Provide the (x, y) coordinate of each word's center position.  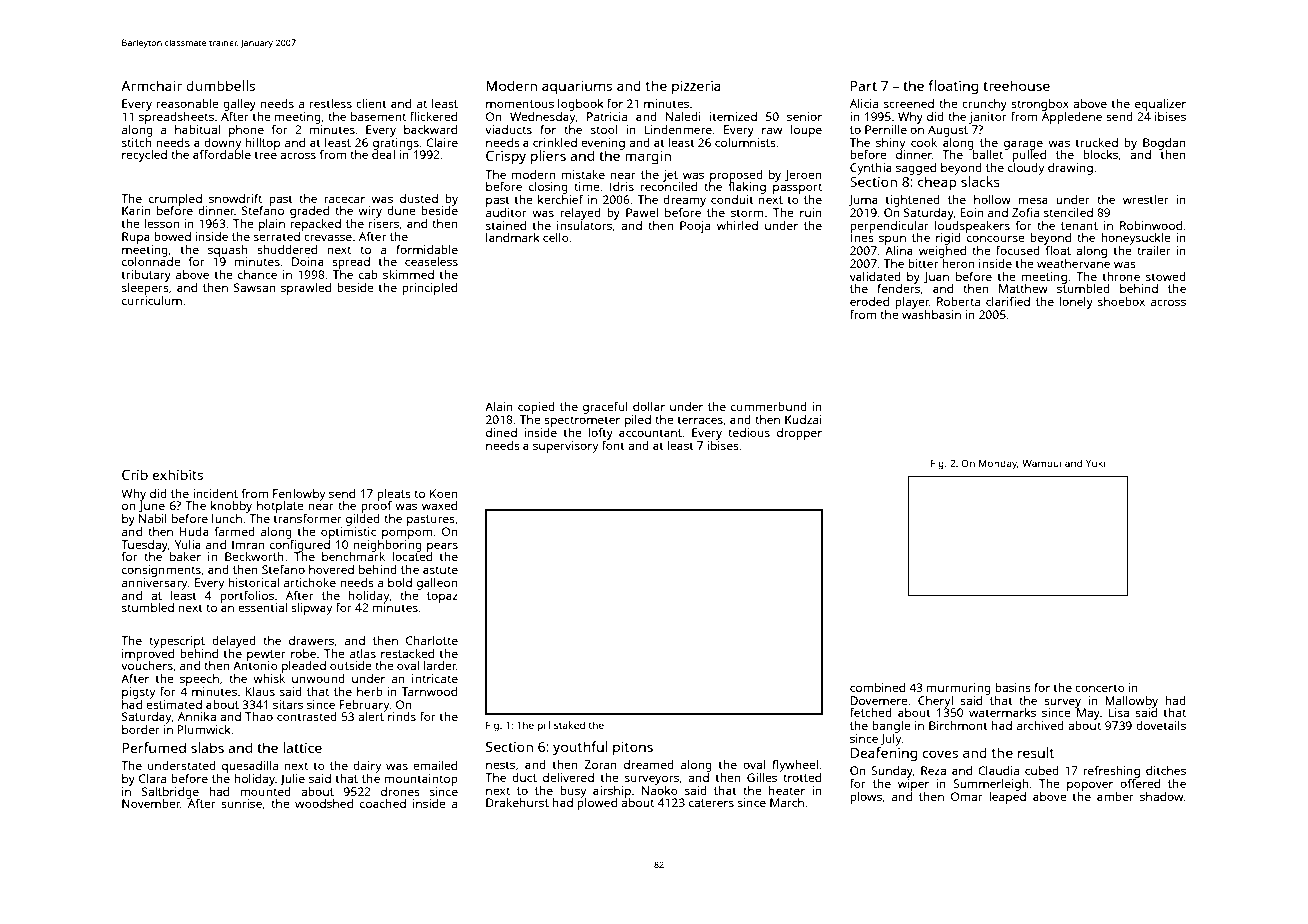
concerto (1100, 688)
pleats (394, 495)
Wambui (1041, 463)
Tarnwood (429, 691)
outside (351, 665)
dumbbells (220, 85)
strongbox (1040, 105)
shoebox (1121, 301)
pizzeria (696, 87)
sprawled (306, 289)
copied (536, 408)
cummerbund (769, 406)
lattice (302, 747)
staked (569, 725)
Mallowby (1131, 702)
